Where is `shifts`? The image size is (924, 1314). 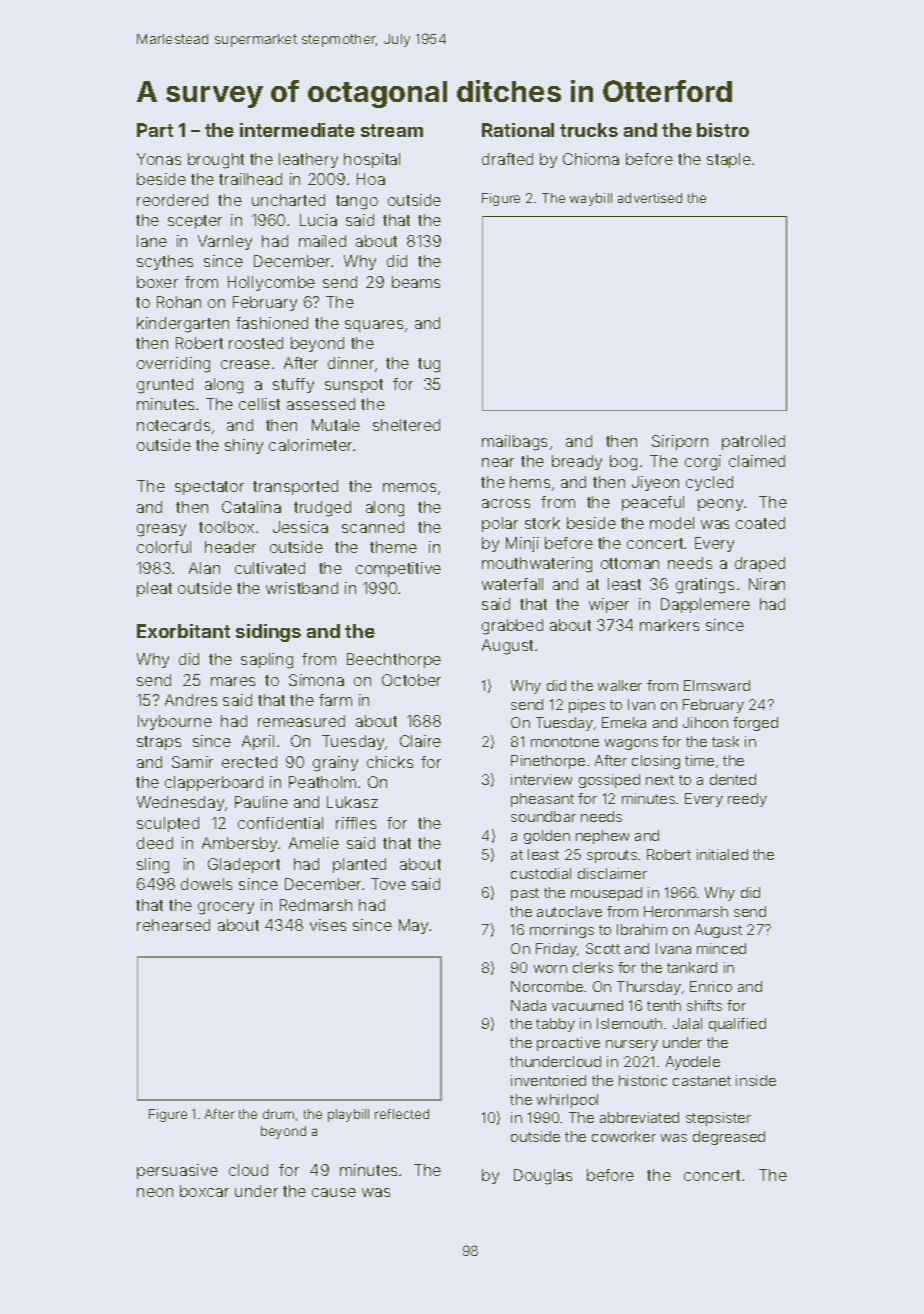 shifts is located at coordinates (704, 1005).
